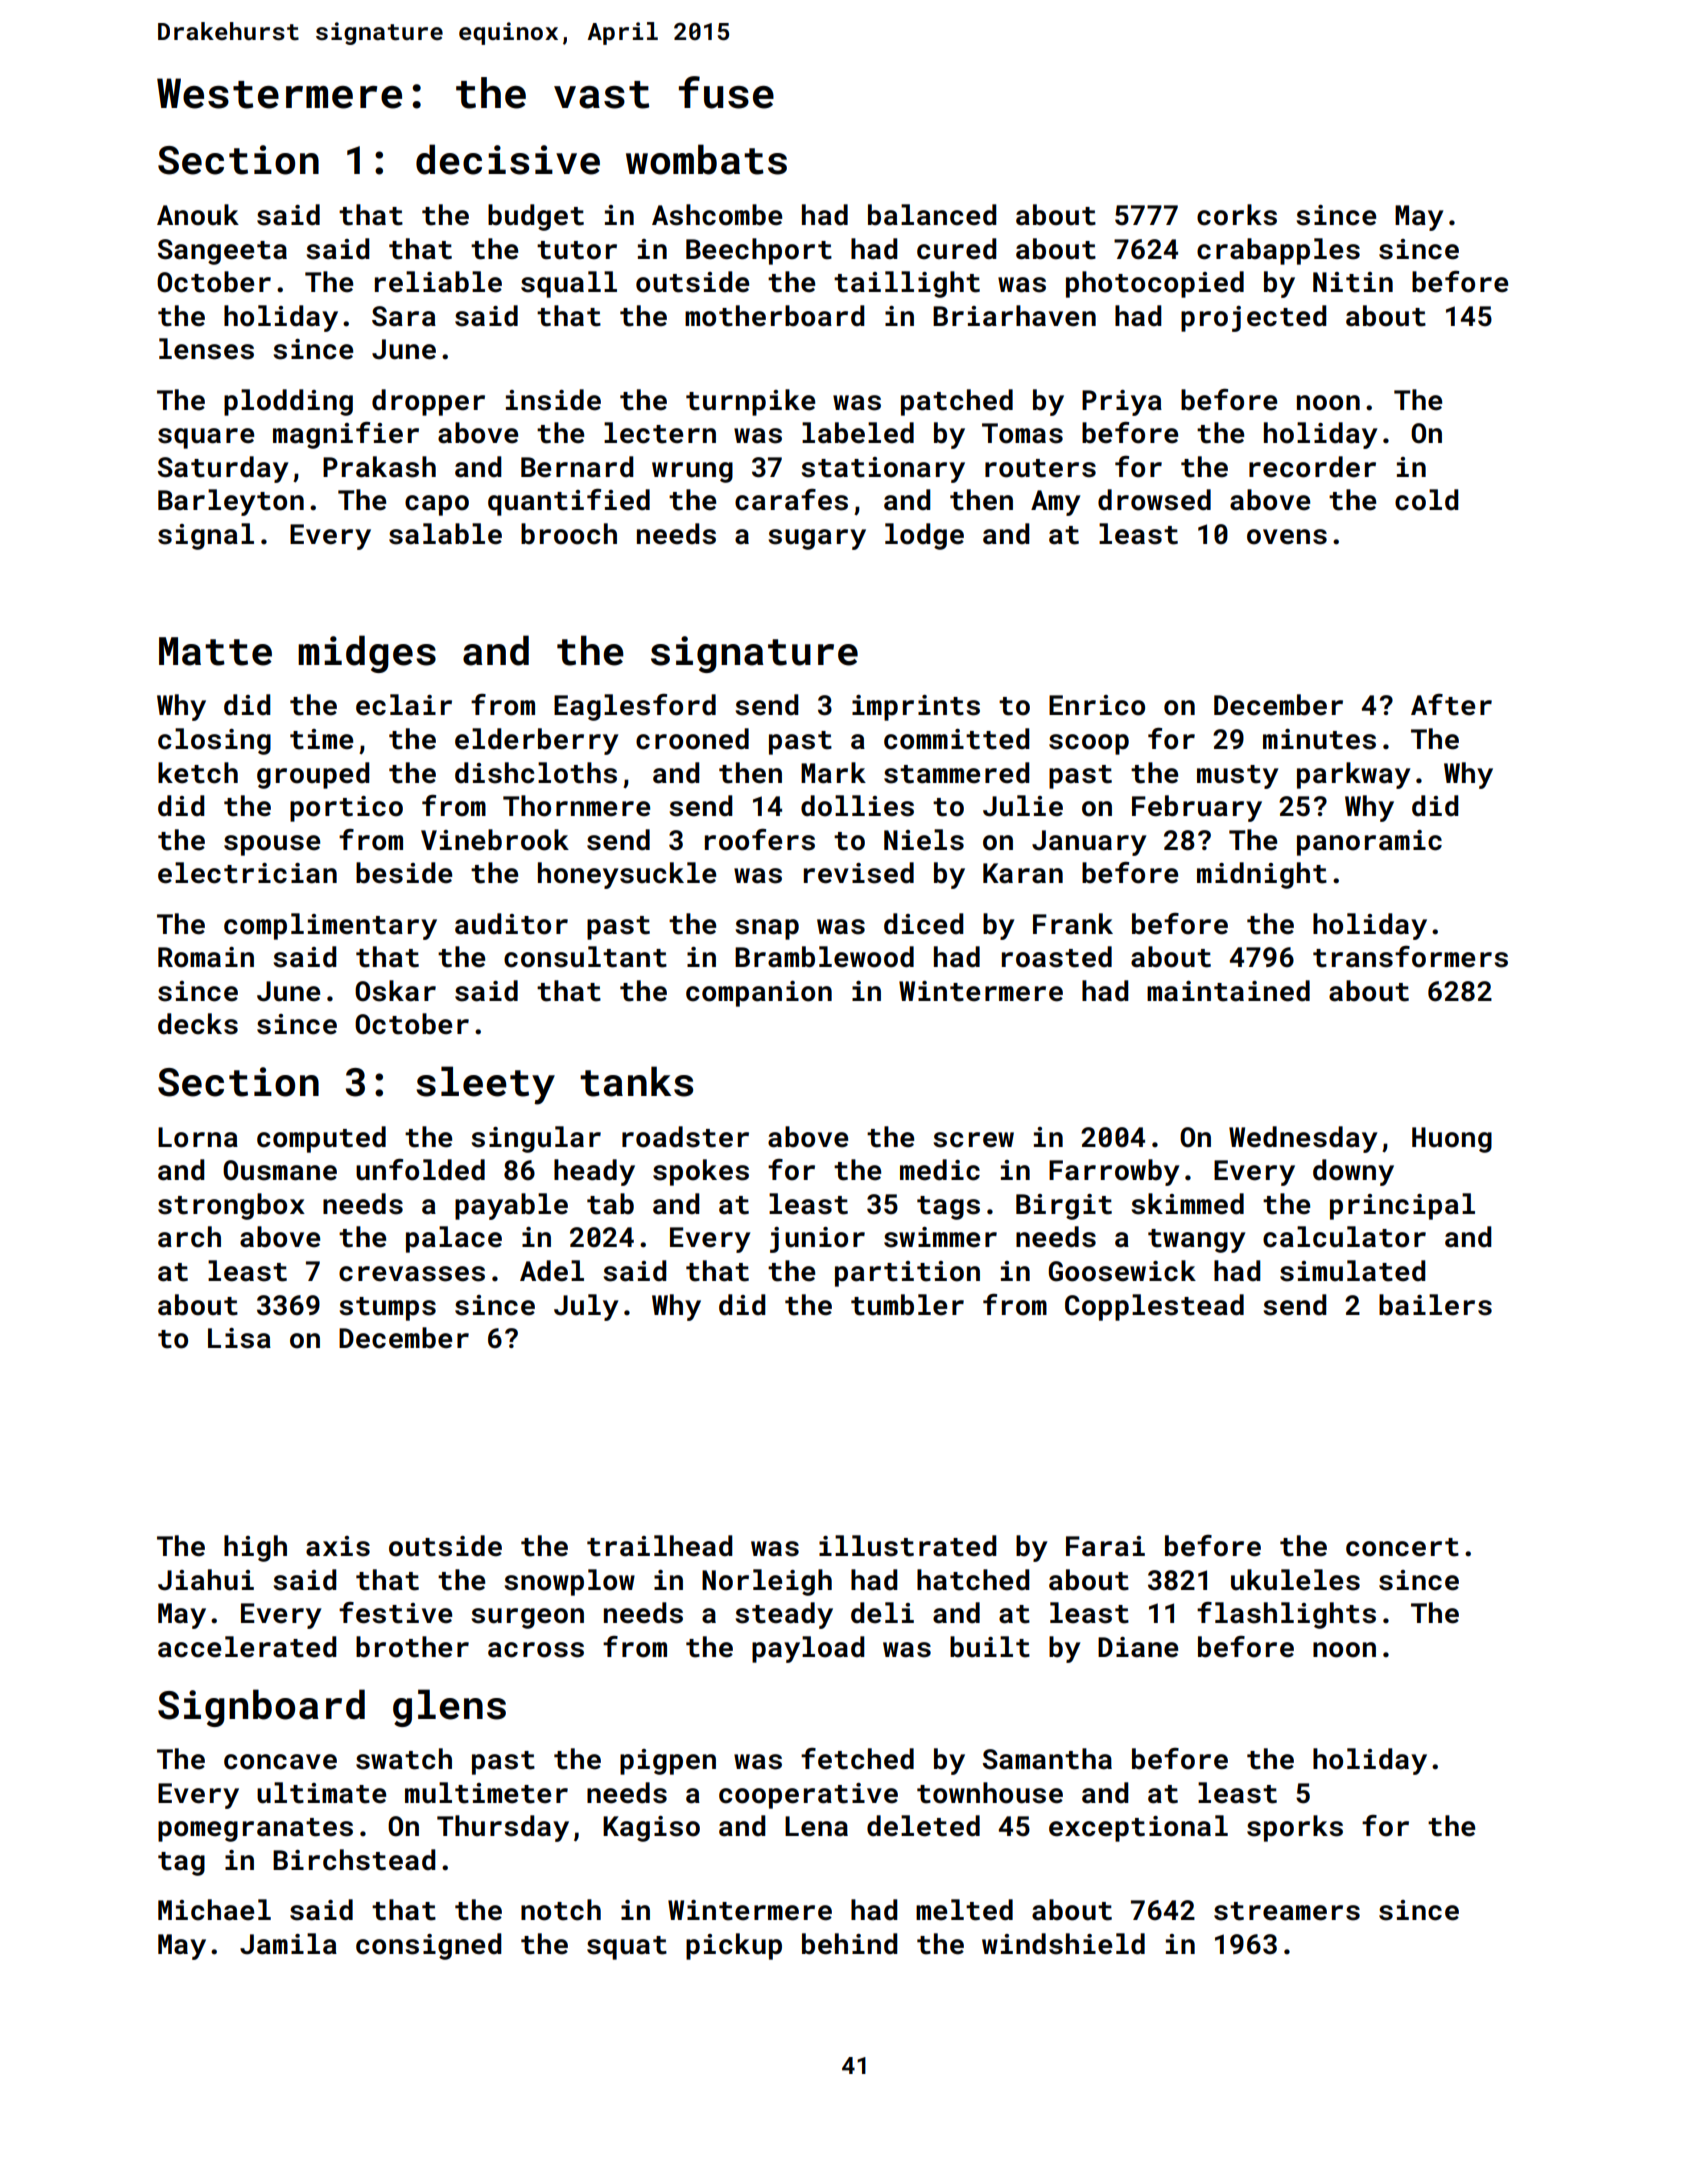 Image resolution: width=1683 pixels, height=2178 pixels. I want to click on principal, so click(1402, 1206).
